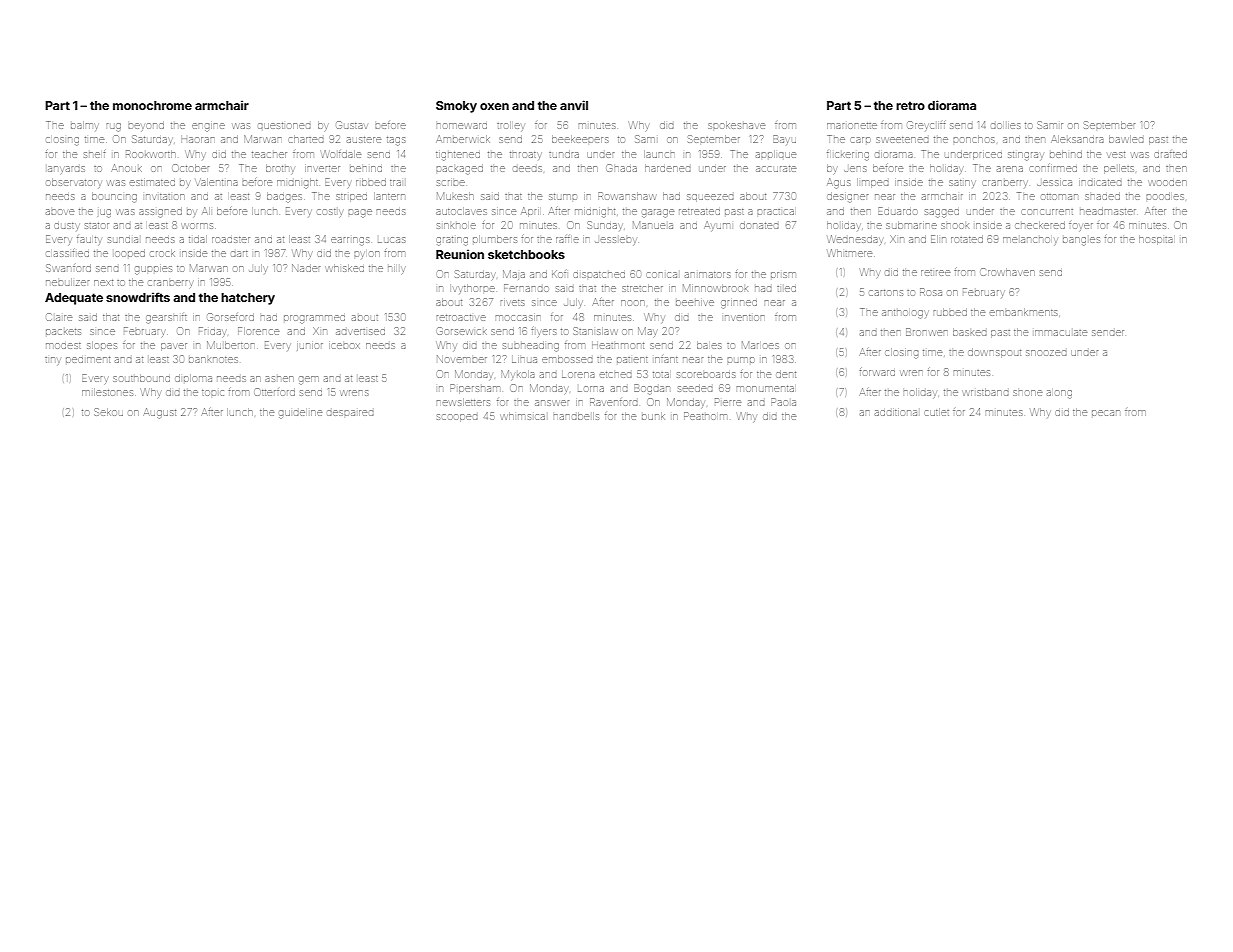 The image size is (1233, 952). Describe the element at coordinates (152, 105) in the screenshot. I see `monochrome` at that location.
